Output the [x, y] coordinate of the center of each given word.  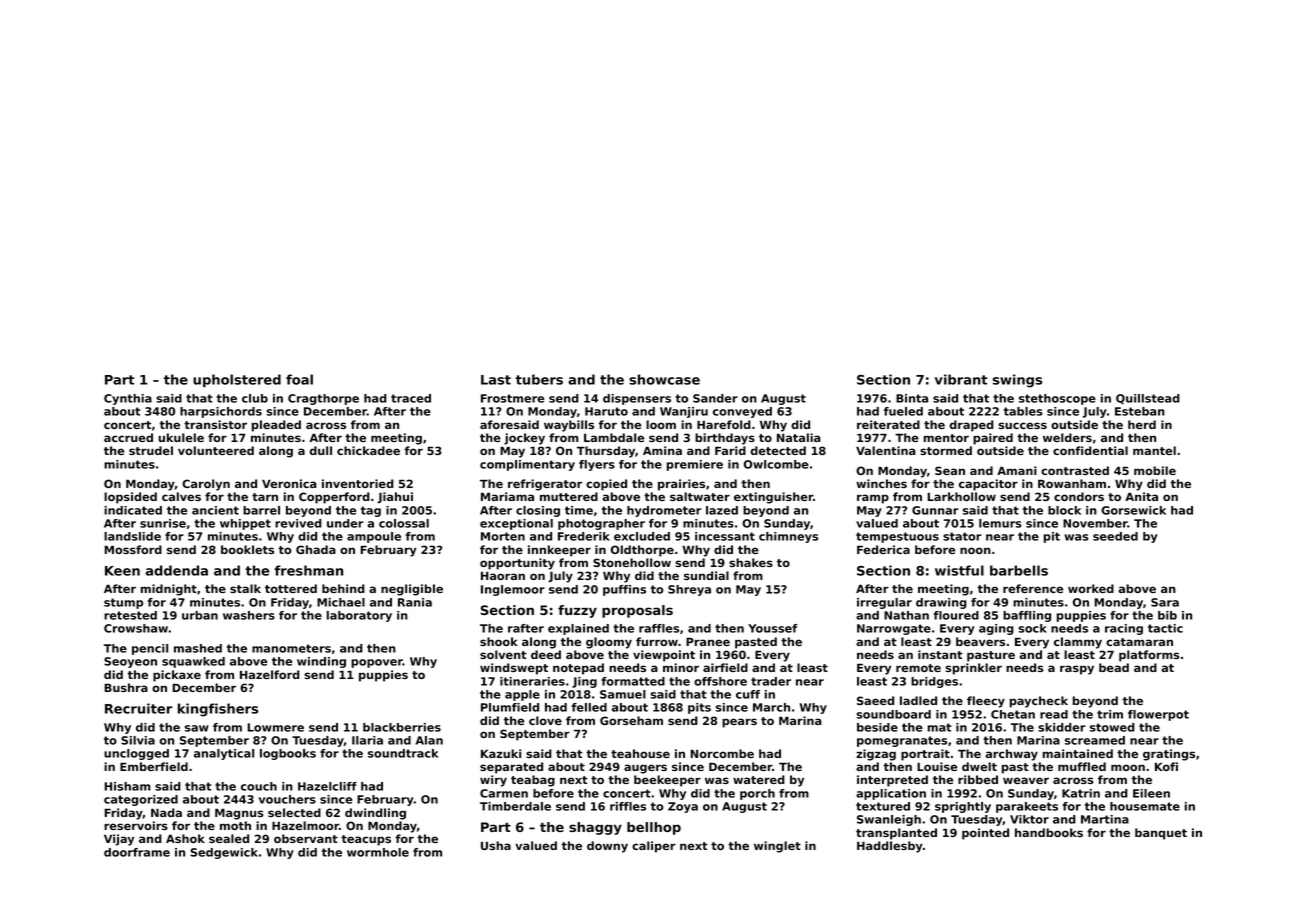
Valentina [886, 450]
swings [1017, 381]
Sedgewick [224, 853]
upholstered [237, 381]
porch [757, 794]
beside [877, 727]
